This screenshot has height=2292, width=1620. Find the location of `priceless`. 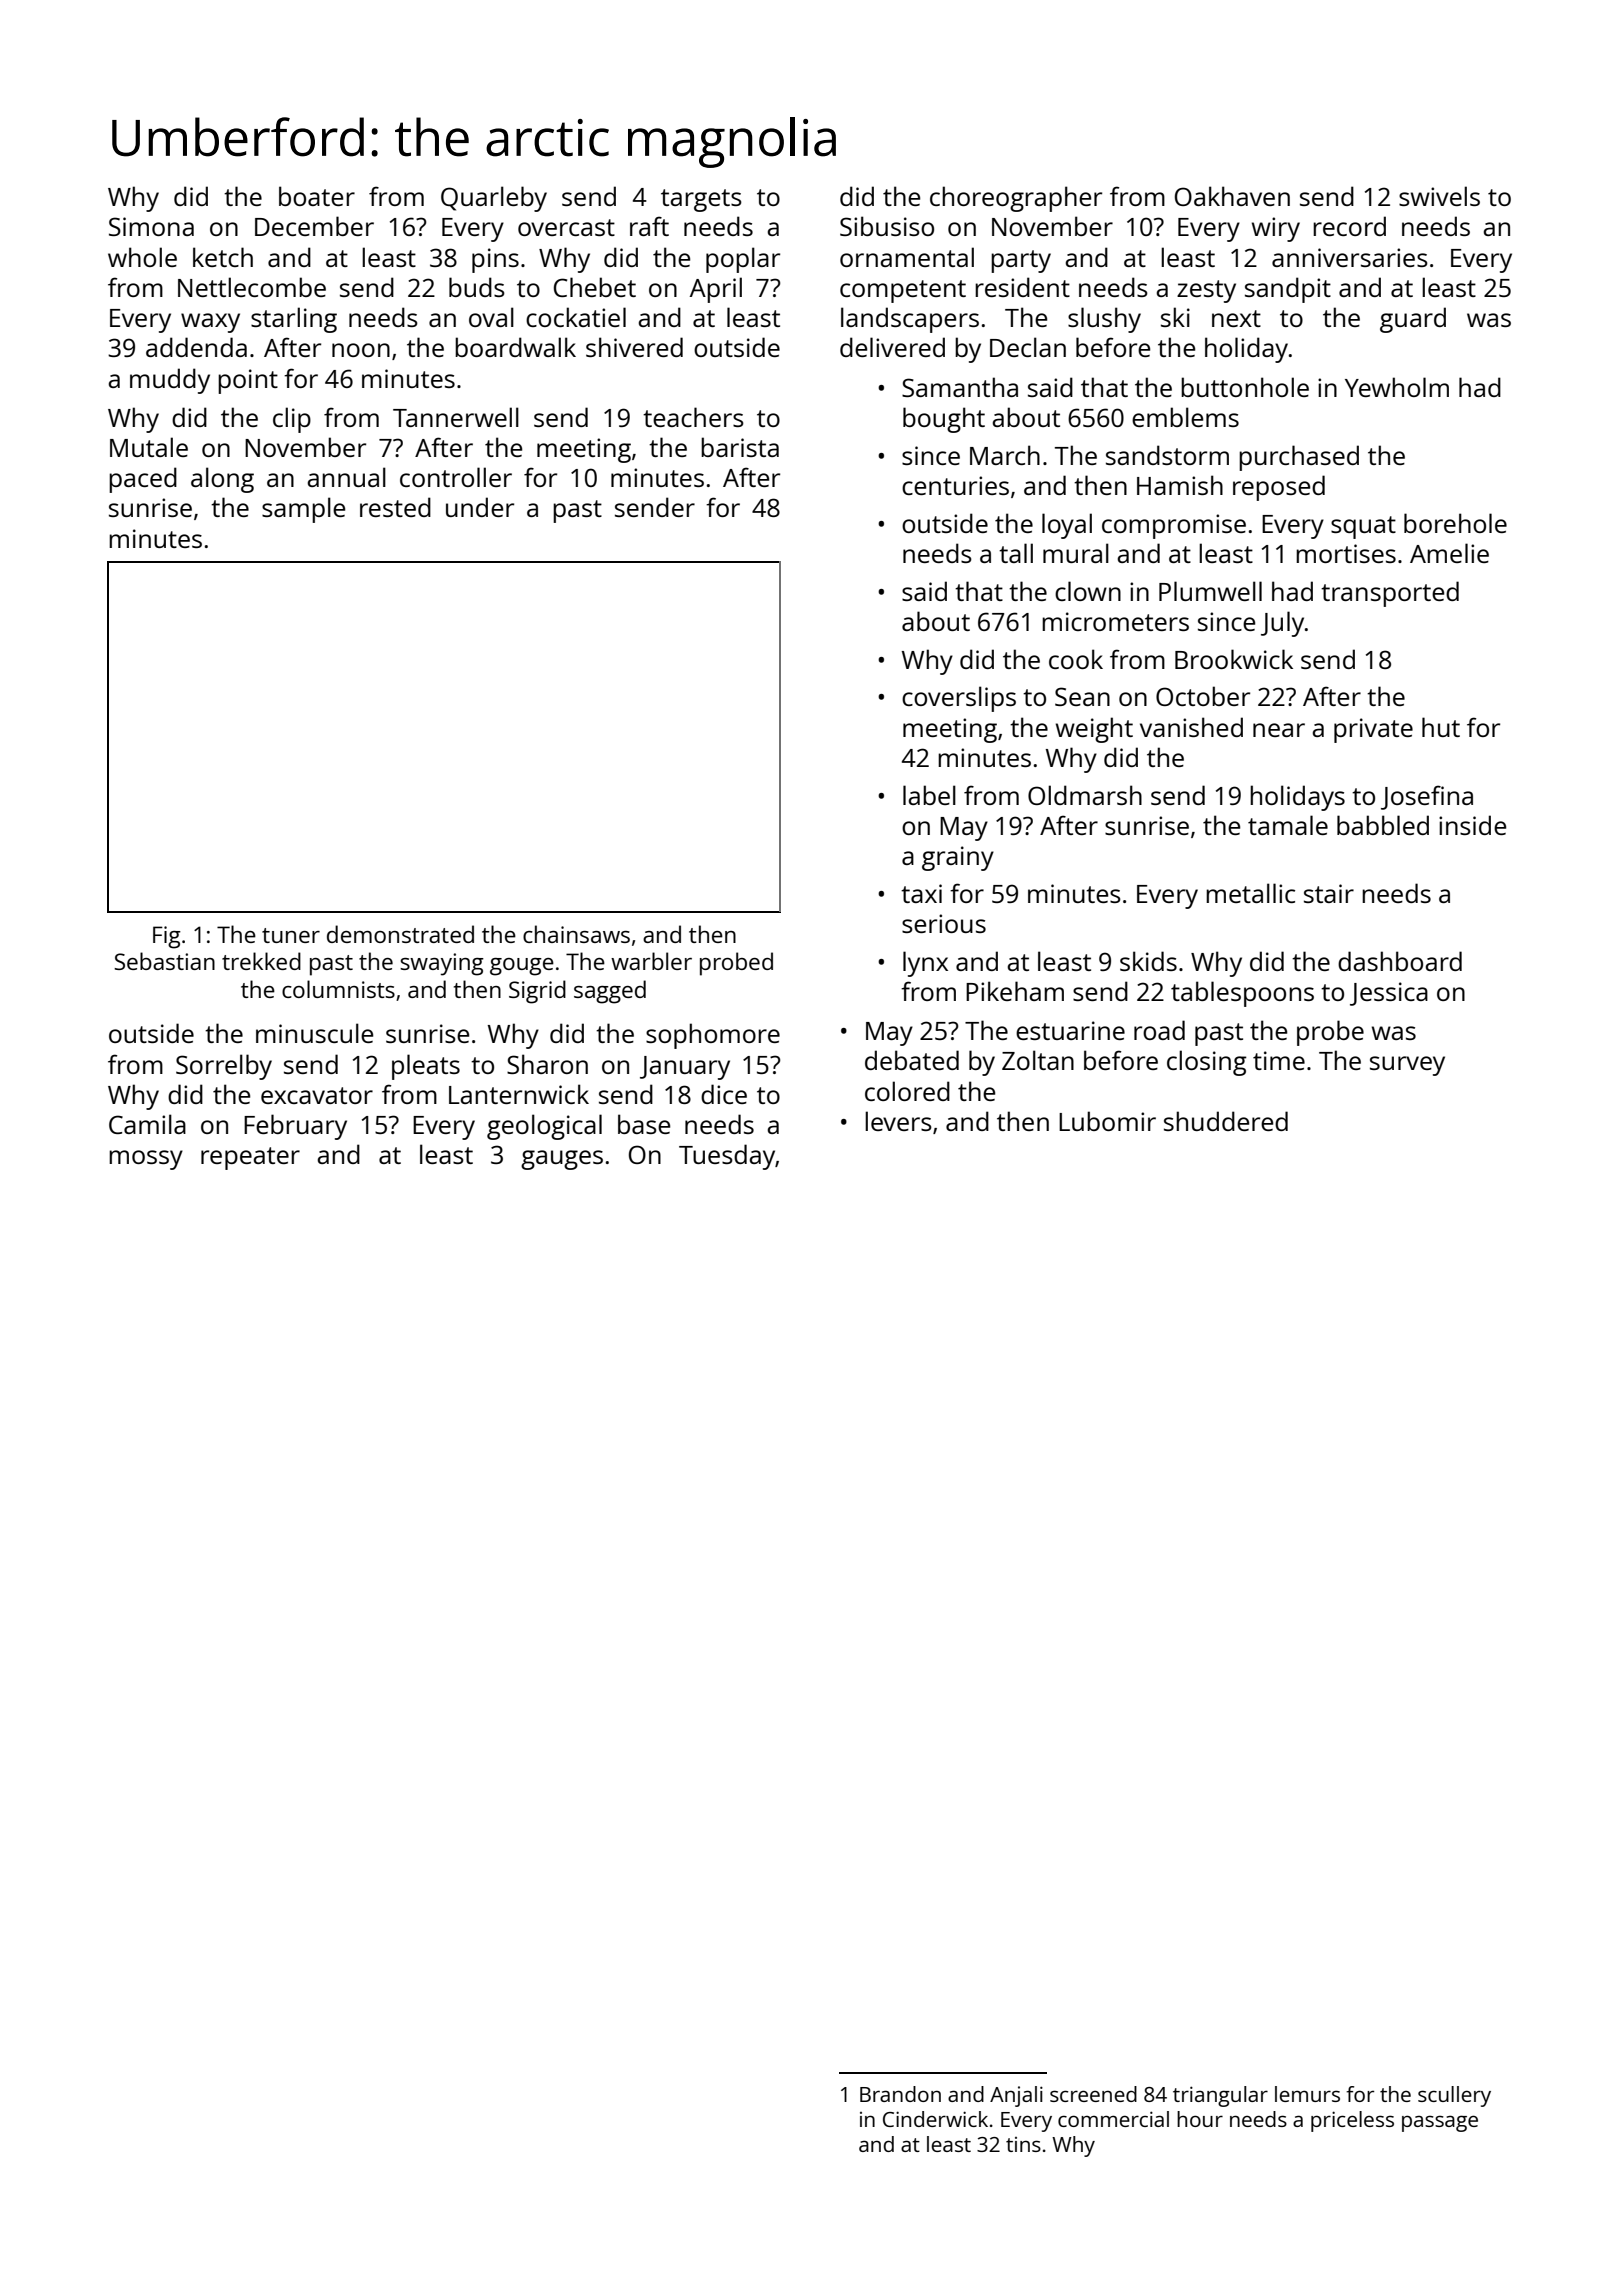

priceless is located at coordinates (1352, 2121).
